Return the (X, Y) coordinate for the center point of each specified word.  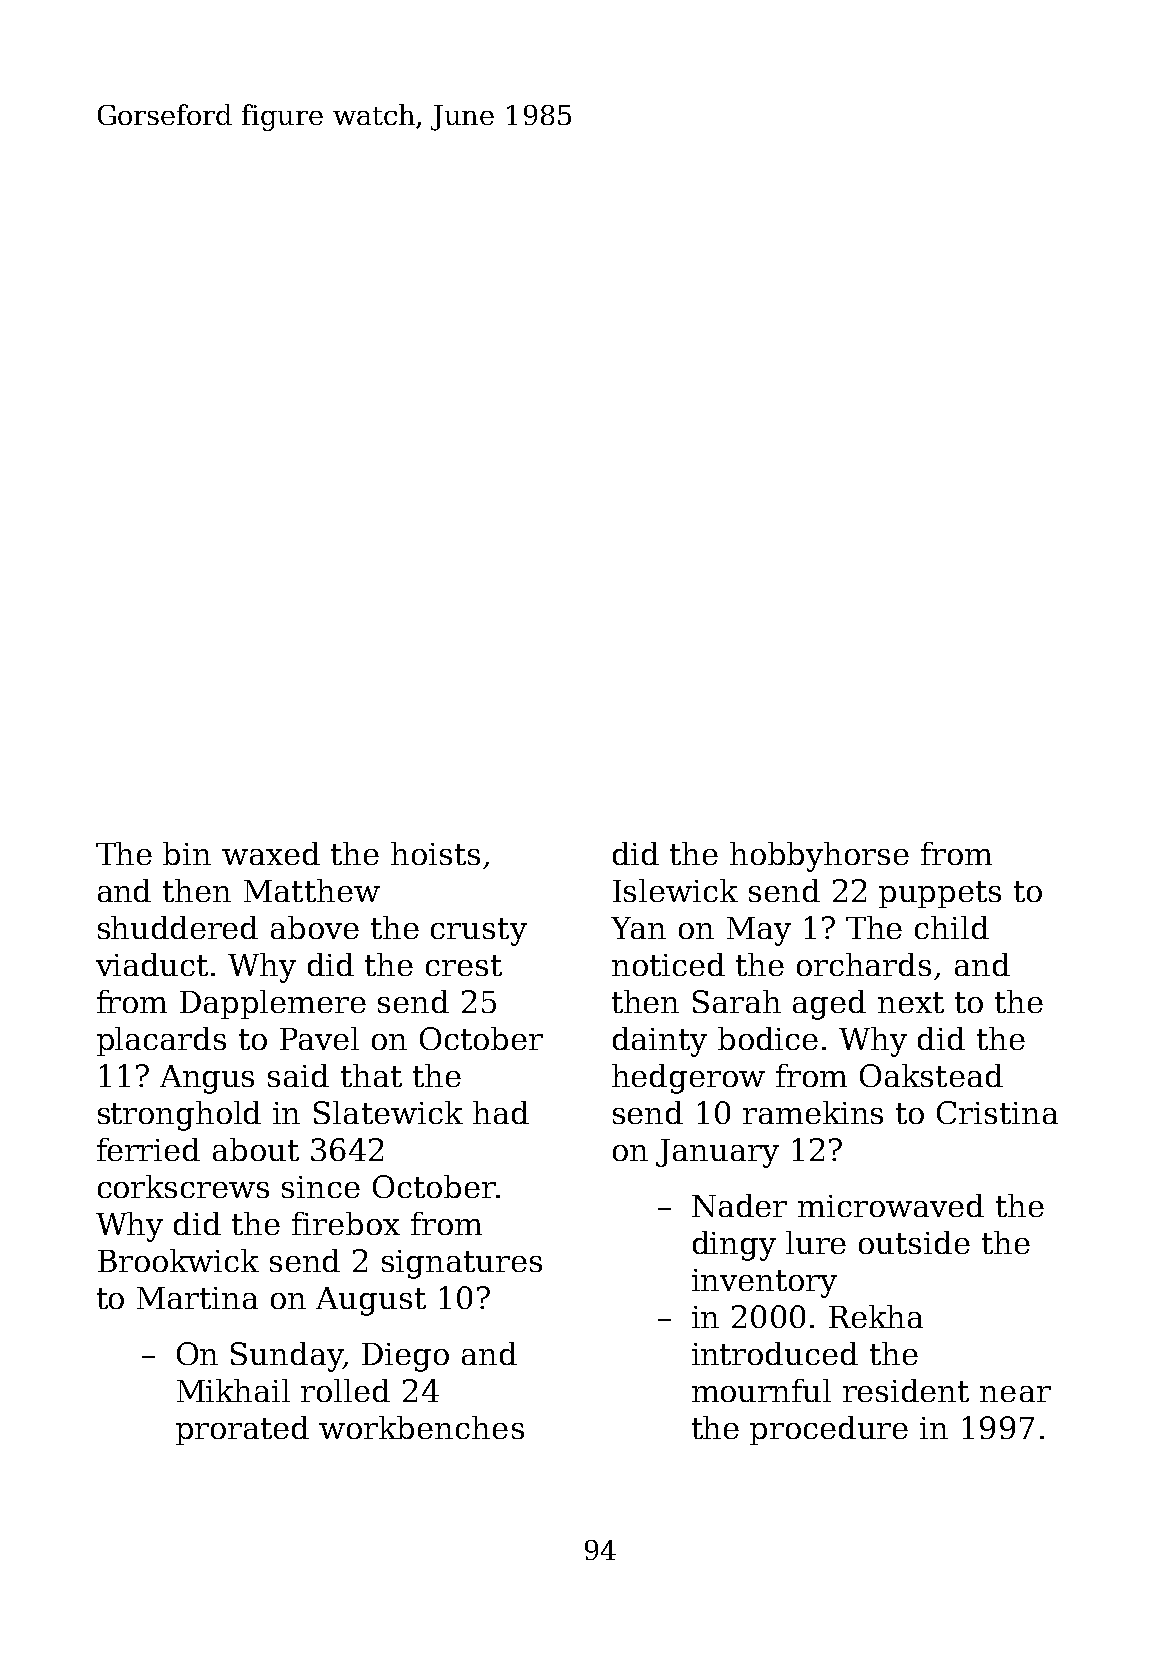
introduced (775, 1353)
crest (464, 965)
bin (187, 853)
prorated (242, 1430)
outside (914, 1242)
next (911, 1002)
